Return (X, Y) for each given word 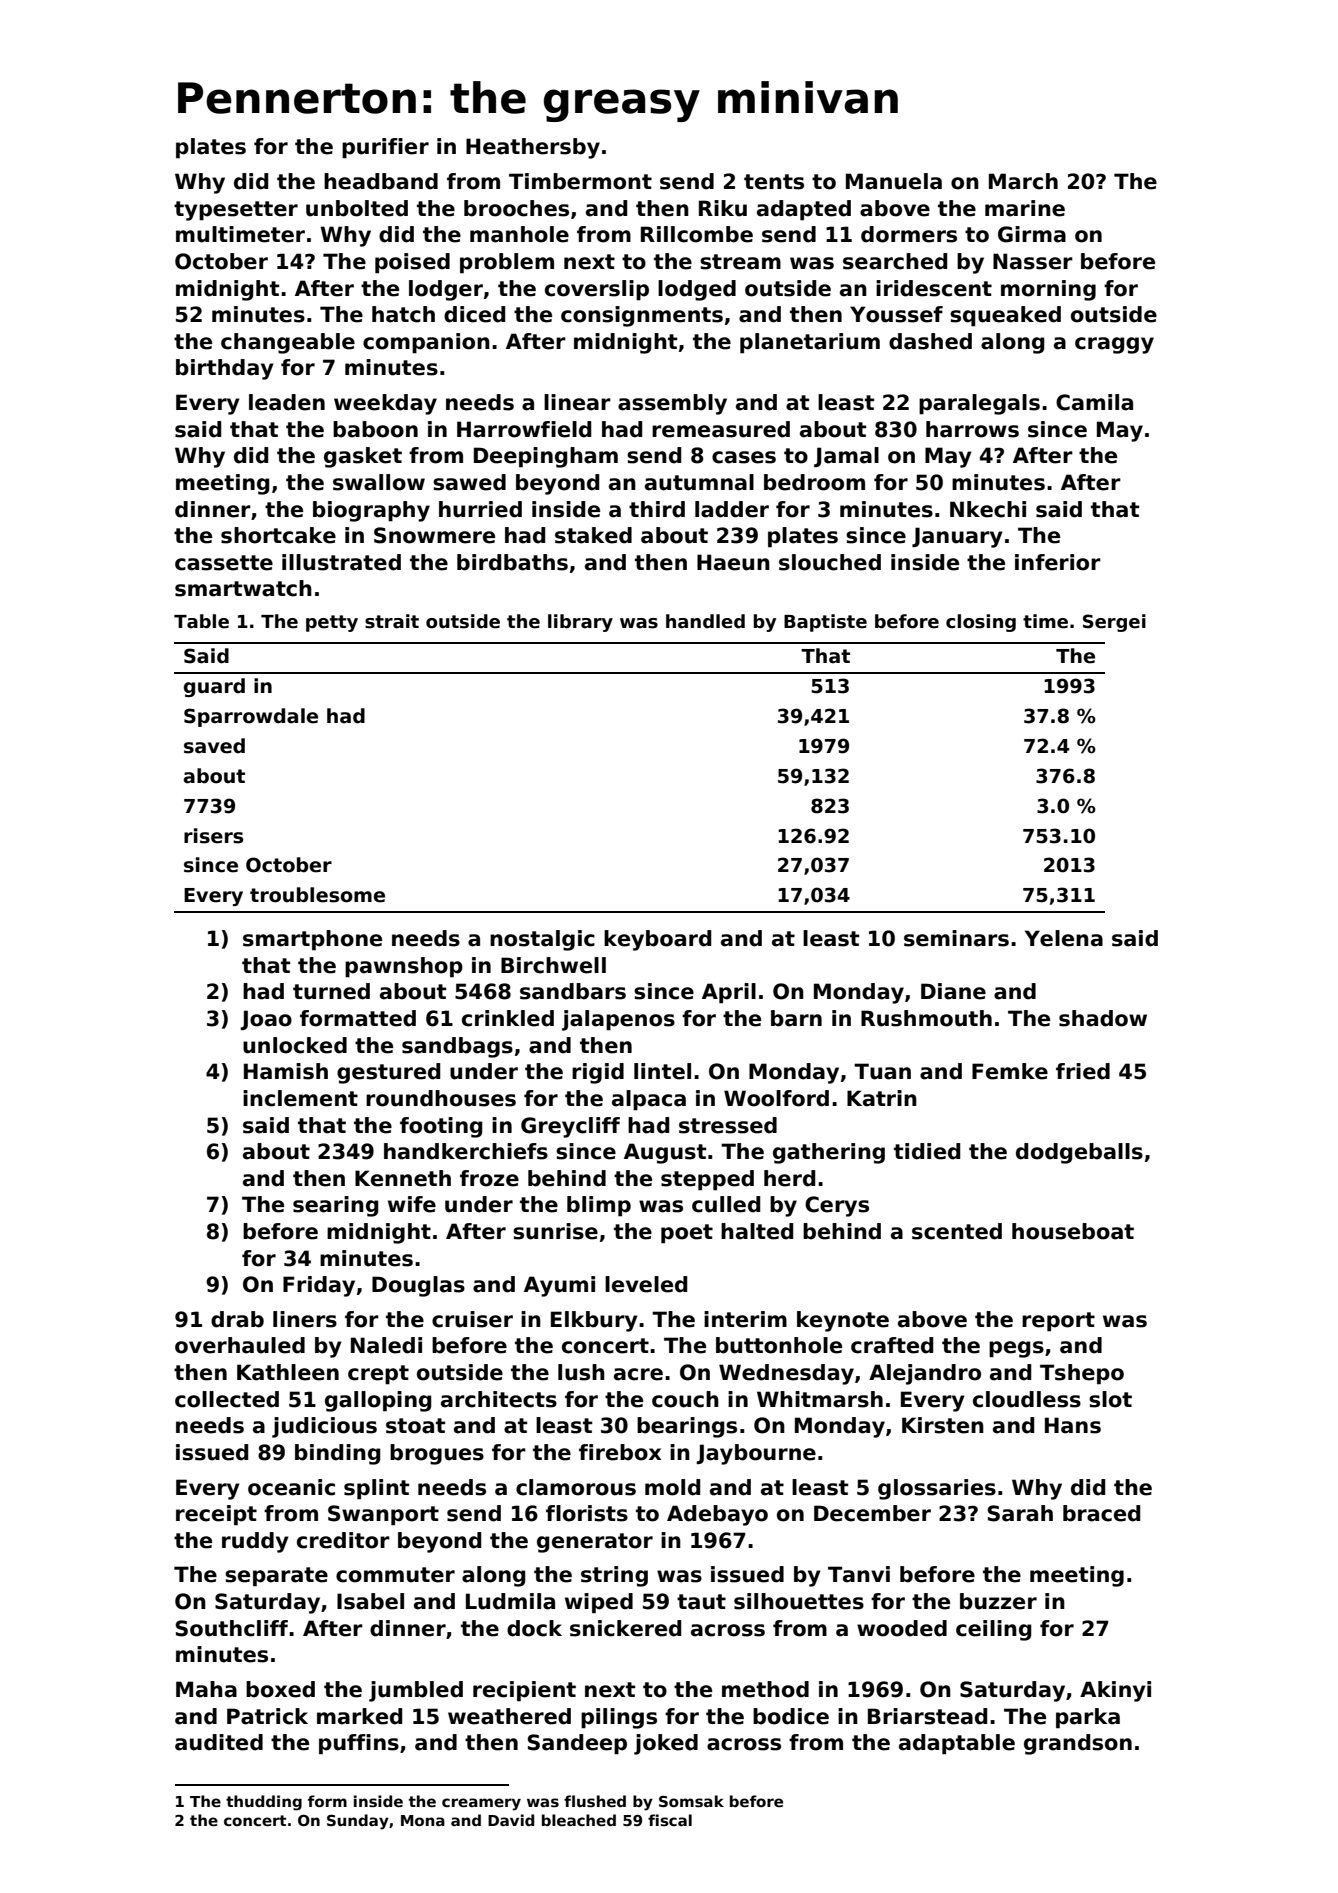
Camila (1094, 402)
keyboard (657, 940)
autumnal (699, 482)
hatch (403, 314)
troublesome (317, 895)
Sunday (358, 1822)
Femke (1010, 1071)
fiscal (670, 1820)
